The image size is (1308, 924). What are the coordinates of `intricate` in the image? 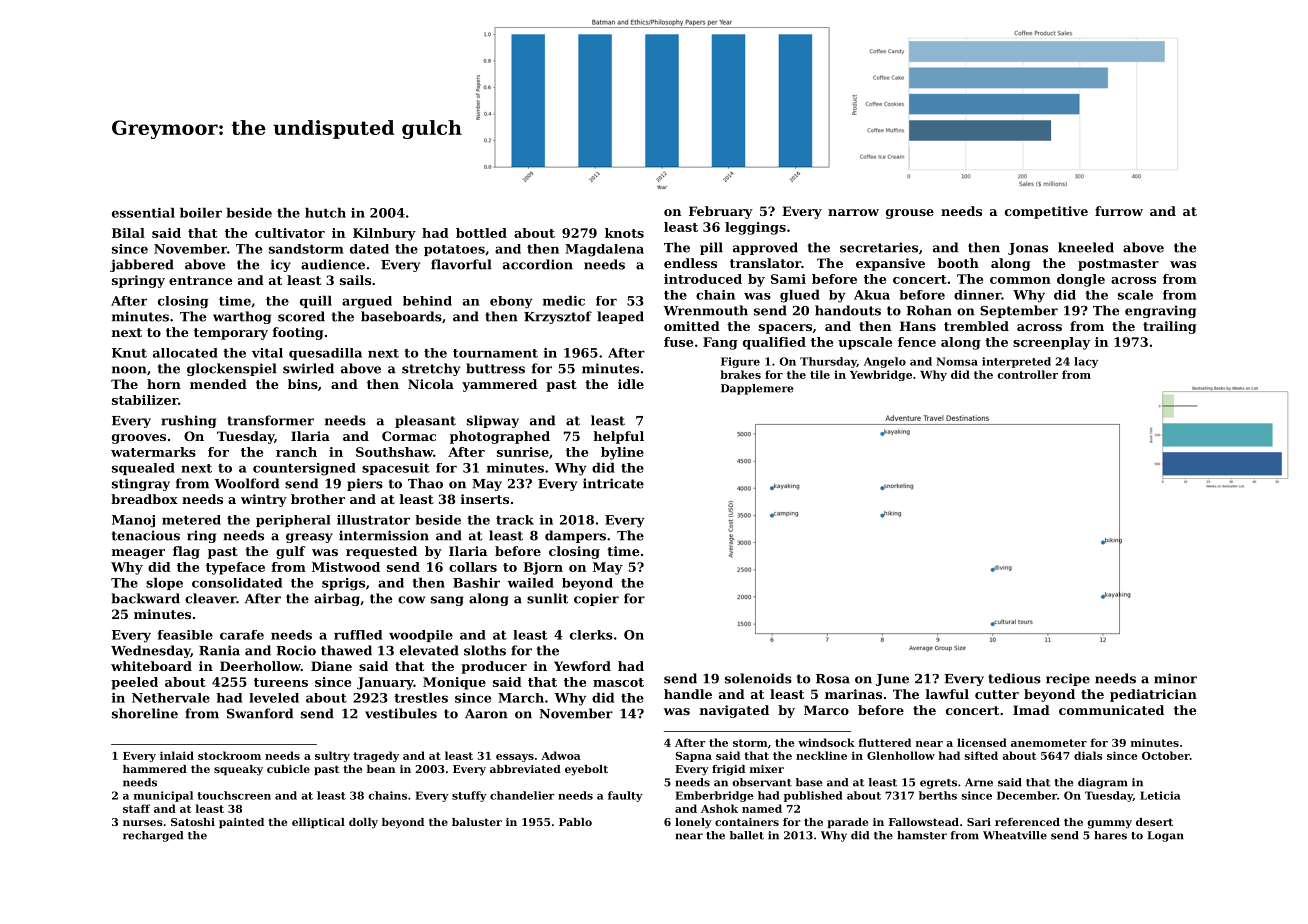 It's located at (613, 483).
